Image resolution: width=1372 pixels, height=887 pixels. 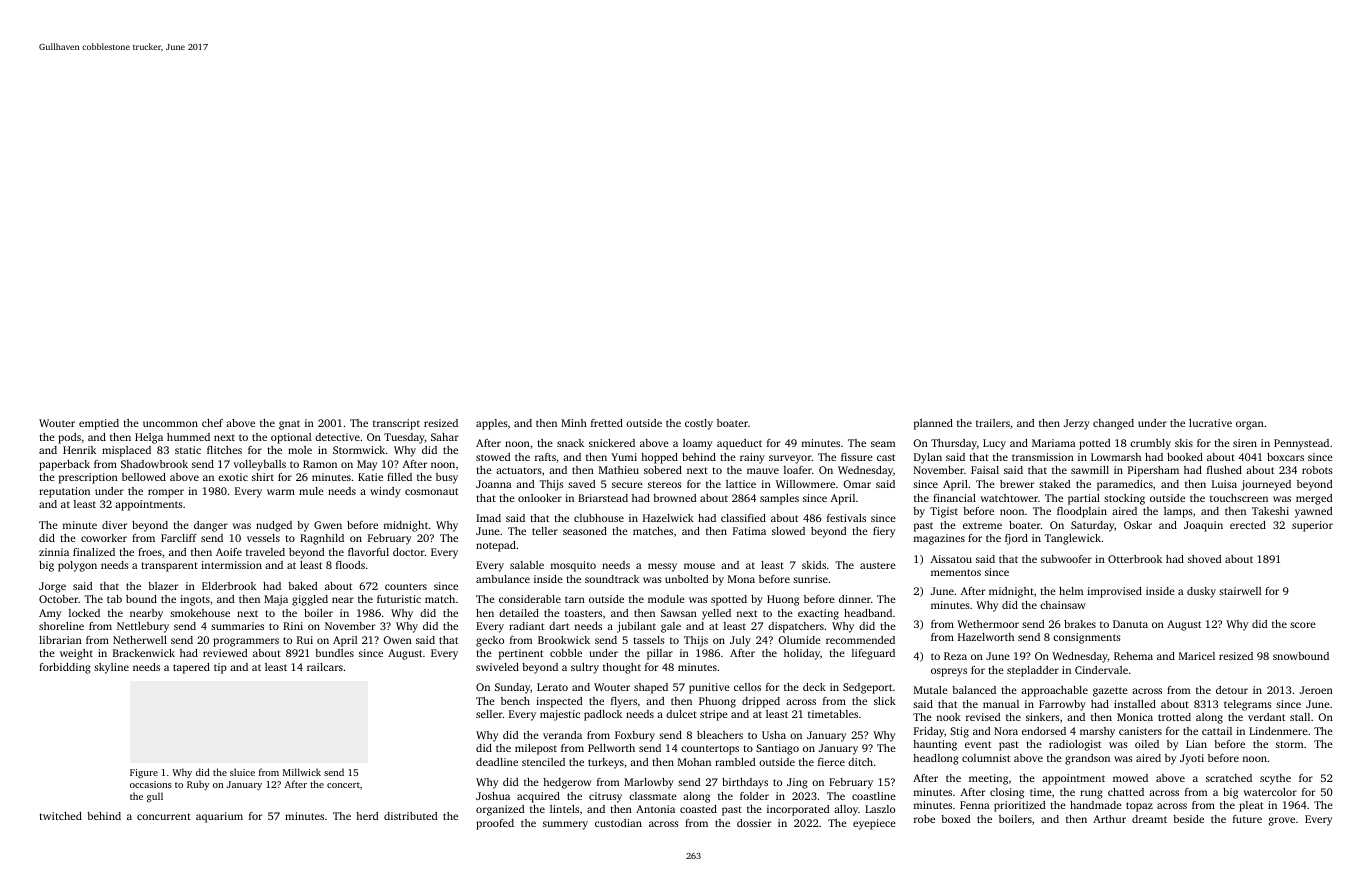 What do you see at coordinates (503, 579) in the page?
I see `ambulance` at bounding box center [503, 579].
